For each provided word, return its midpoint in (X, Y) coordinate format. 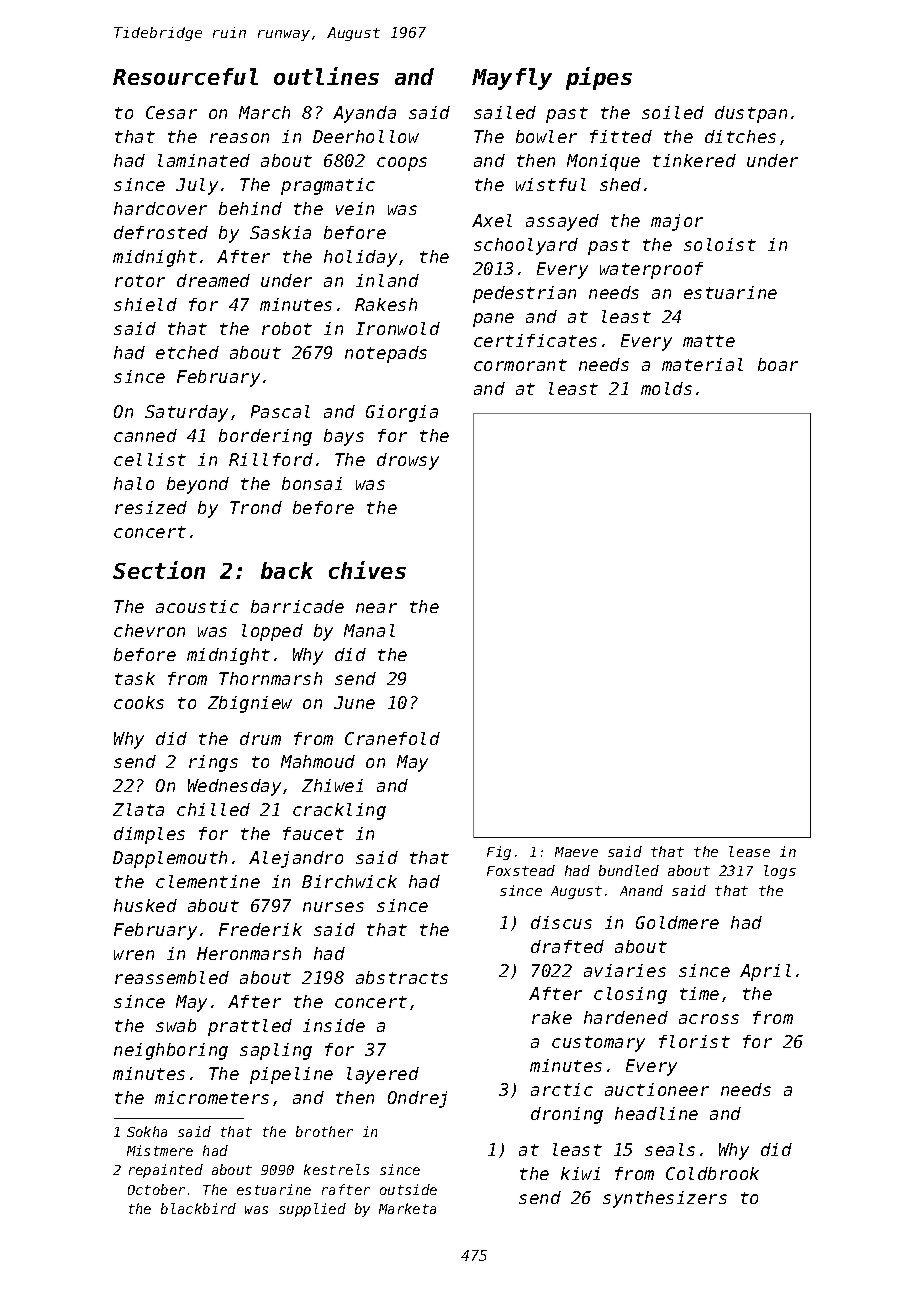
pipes (599, 78)
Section (159, 570)
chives (367, 570)
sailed (505, 112)
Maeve (576, 852)
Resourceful (185, 76)
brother (324, 1131)
